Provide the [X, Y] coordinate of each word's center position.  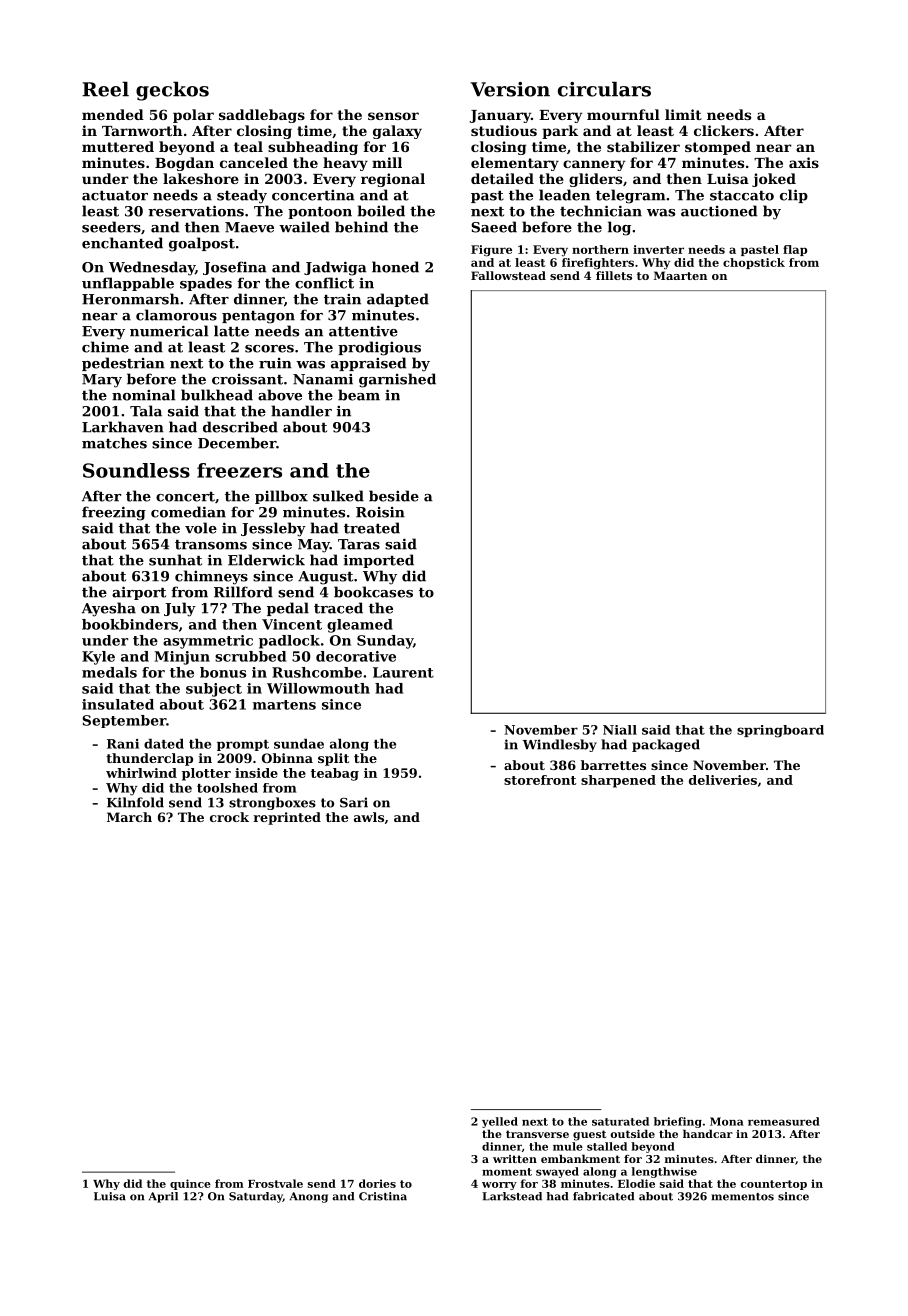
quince [190, 1184]
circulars [604, 89]
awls [369, 817]
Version [510, 89]
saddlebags [262, 116]
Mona [727, 1121]
